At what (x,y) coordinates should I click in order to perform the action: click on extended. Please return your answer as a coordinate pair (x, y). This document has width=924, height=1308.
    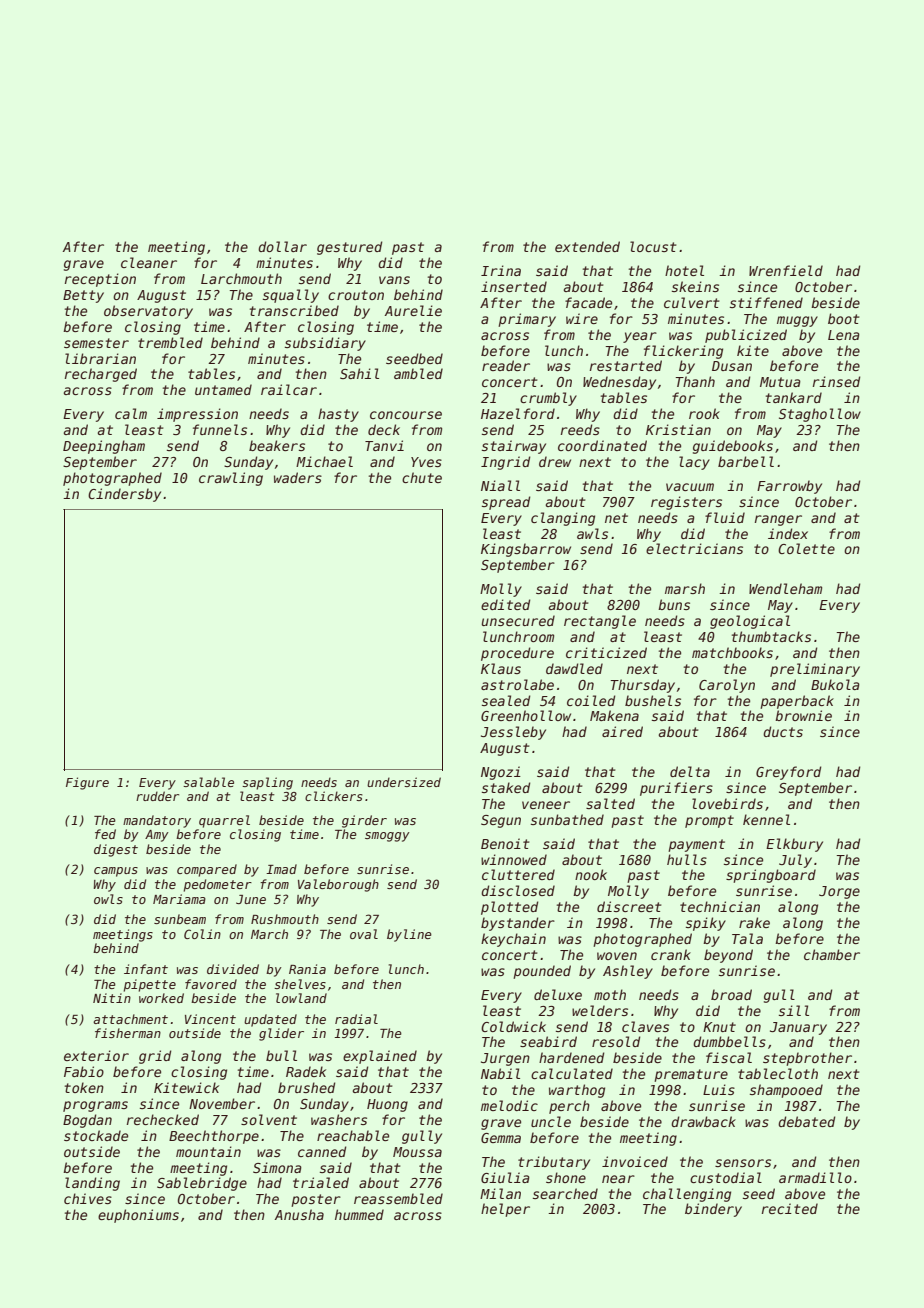
    Looking at the image, I should click on (587, 246).
